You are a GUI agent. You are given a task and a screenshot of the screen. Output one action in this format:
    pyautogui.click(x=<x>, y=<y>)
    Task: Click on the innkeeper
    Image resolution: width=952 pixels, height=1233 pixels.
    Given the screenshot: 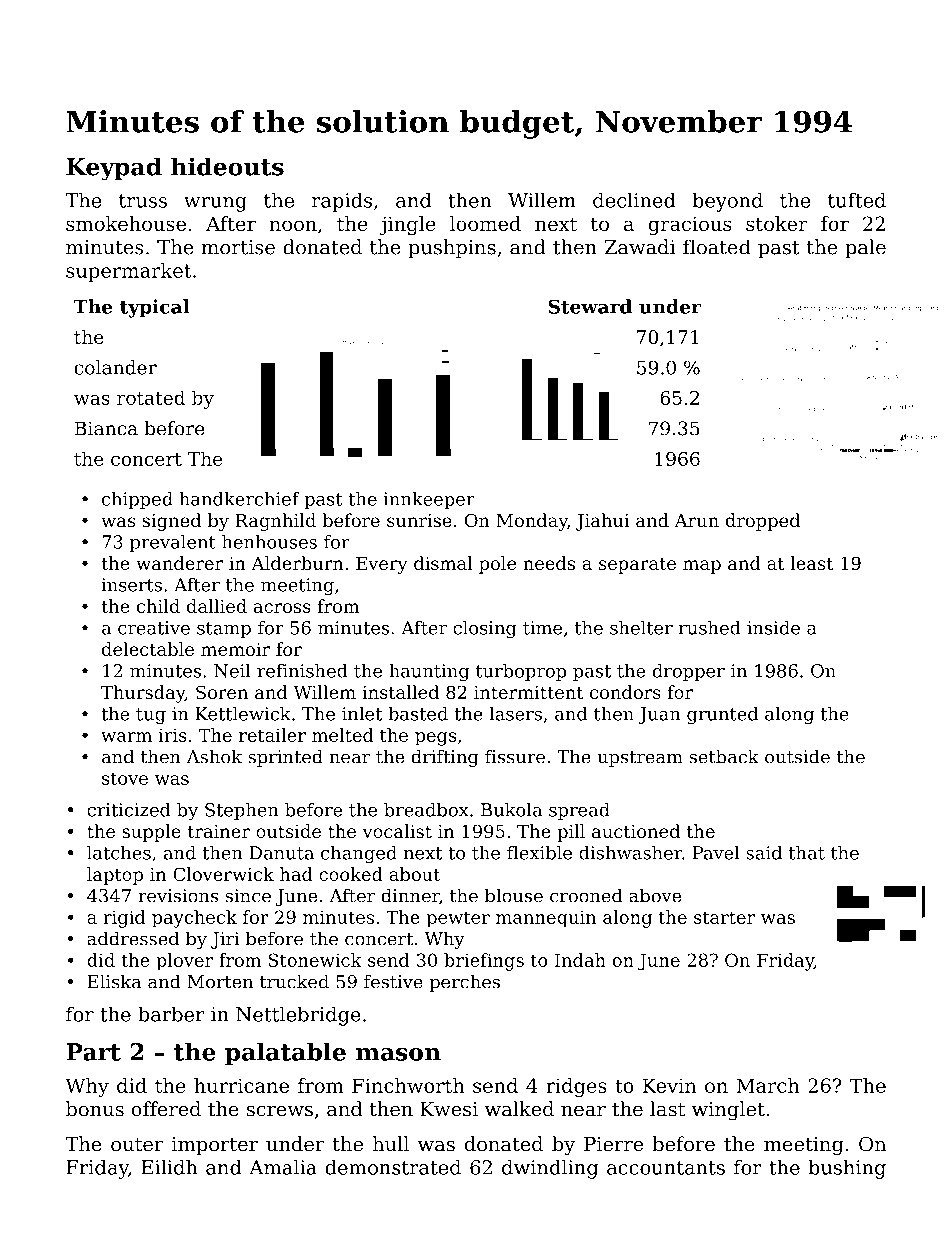 What is the action you would take?
    pyautogui.click(x=429, y=500)
